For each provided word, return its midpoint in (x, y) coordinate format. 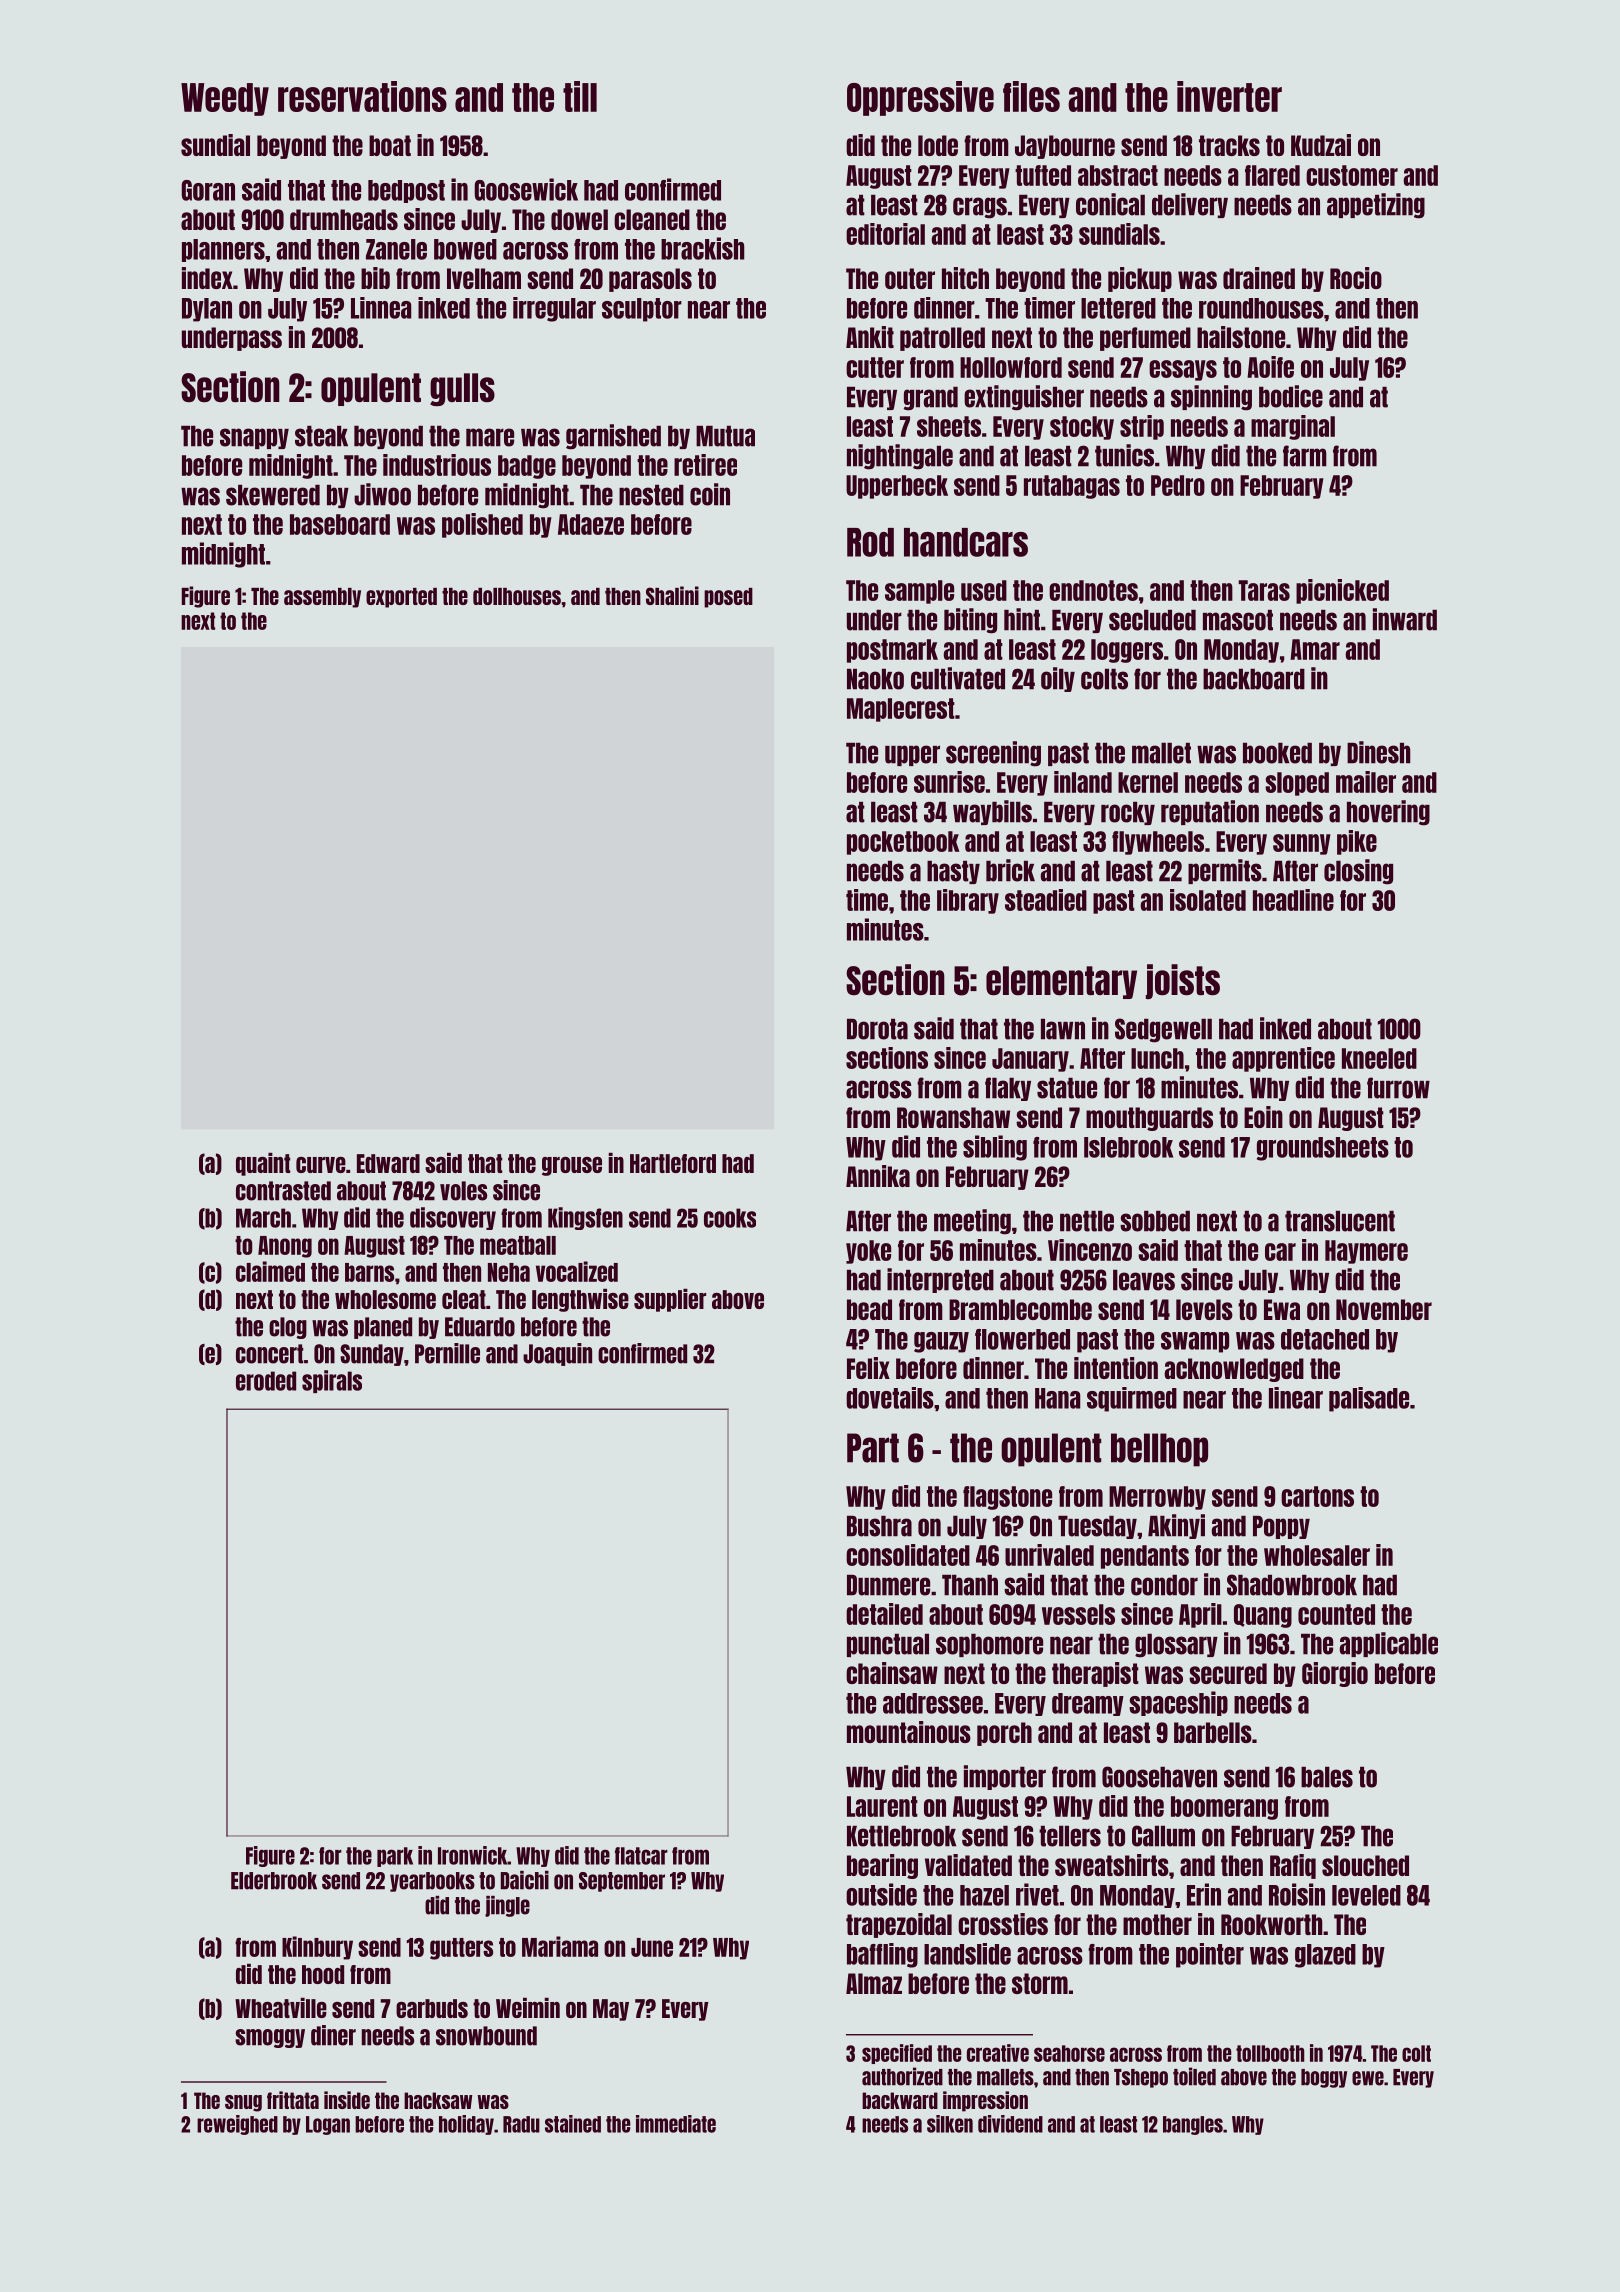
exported (401, 598)
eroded (266, 1381)
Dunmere (888, 1585)
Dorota (877, 1029)
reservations (362, 96)
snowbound (486, 2036)
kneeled (1379, 1058)
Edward (388, 1163)
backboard (1254, 679)
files (1031, 96)
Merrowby (1157, 1498)
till (580, 96)
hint (1022, 619)
